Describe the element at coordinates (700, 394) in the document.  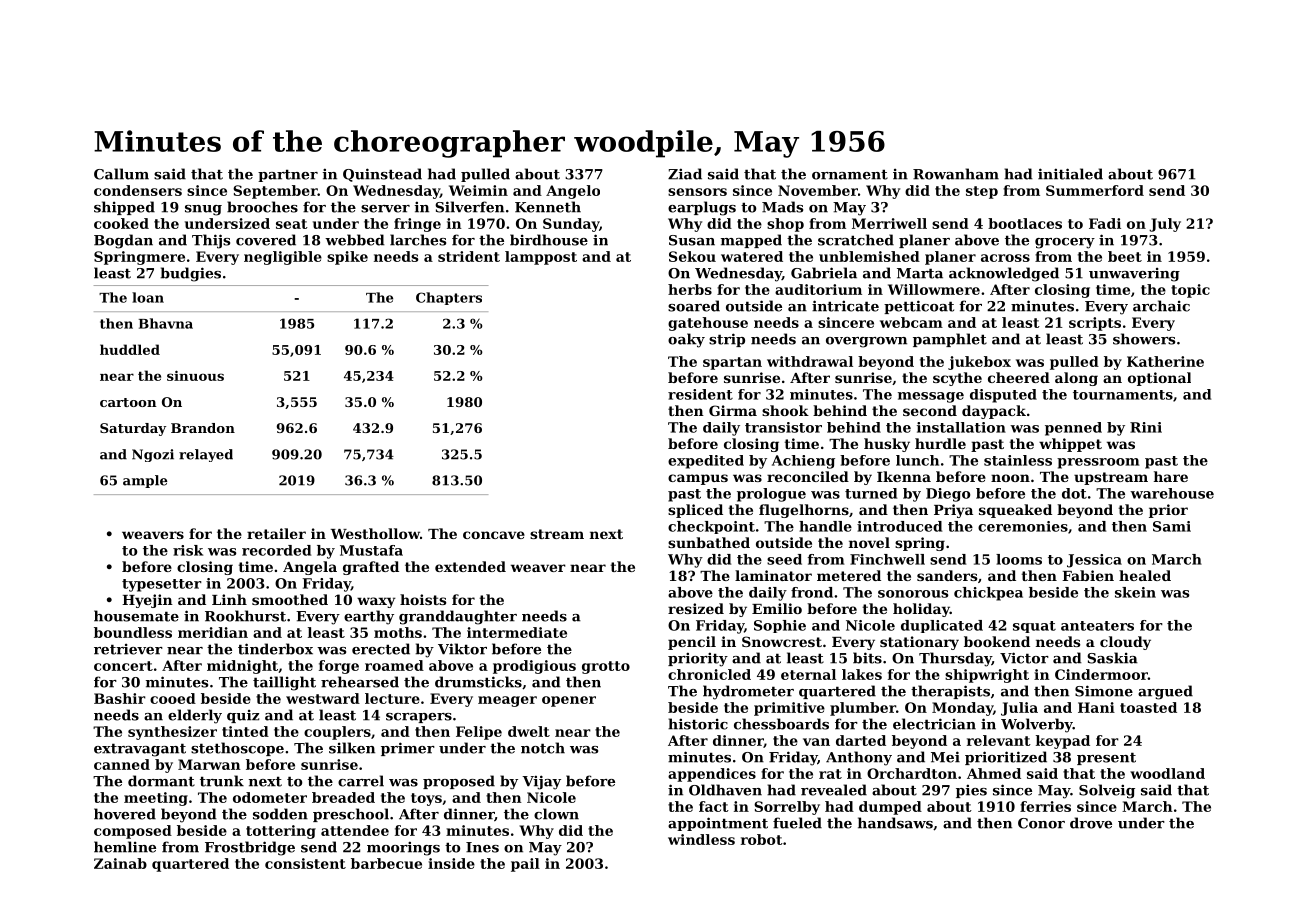
I see `resident` at that location.
